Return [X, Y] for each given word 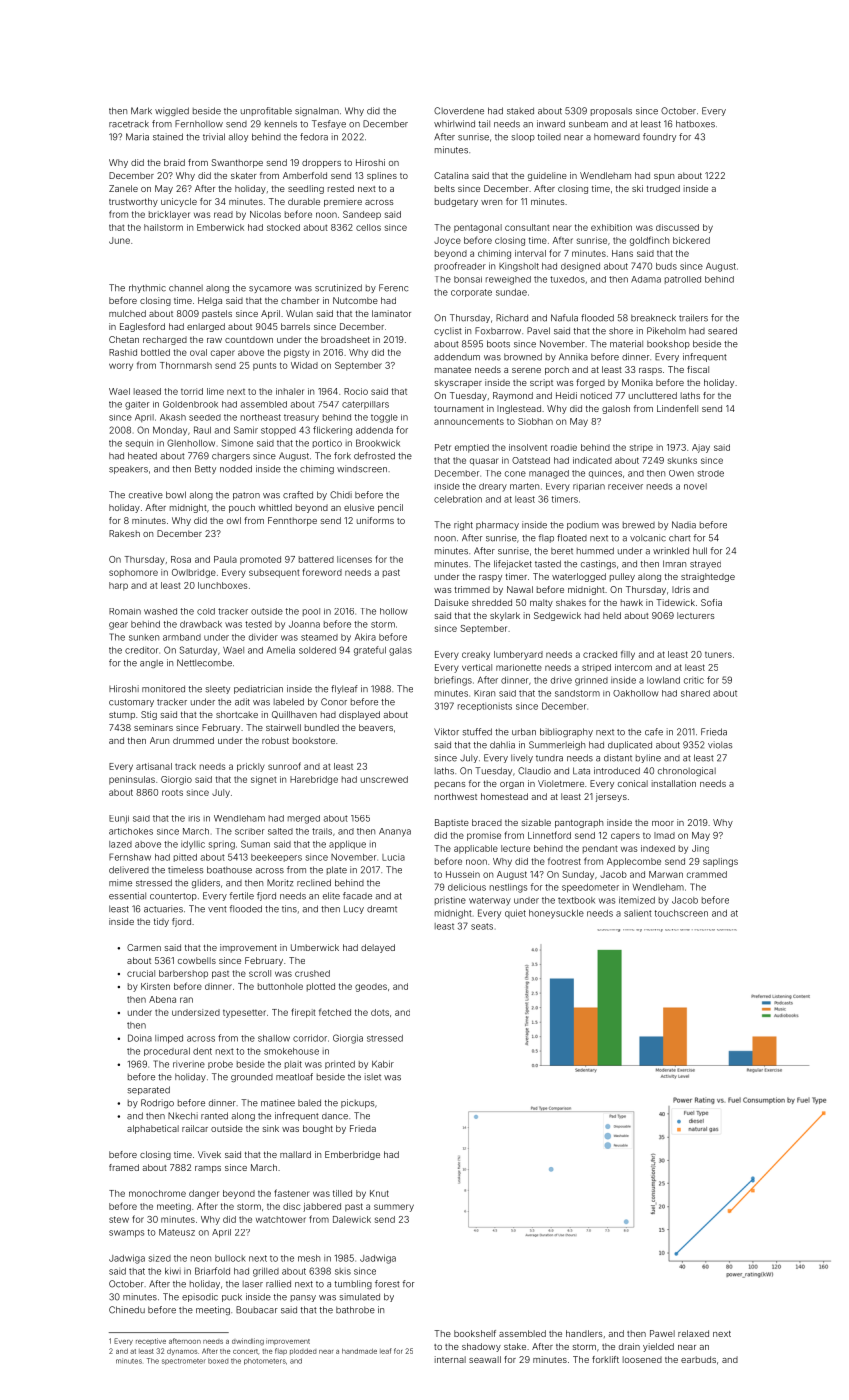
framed [124, 1167]
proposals [611, 111]
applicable [476, 849]
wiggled [172, 111]
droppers [321, 163]
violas [720, 745]
